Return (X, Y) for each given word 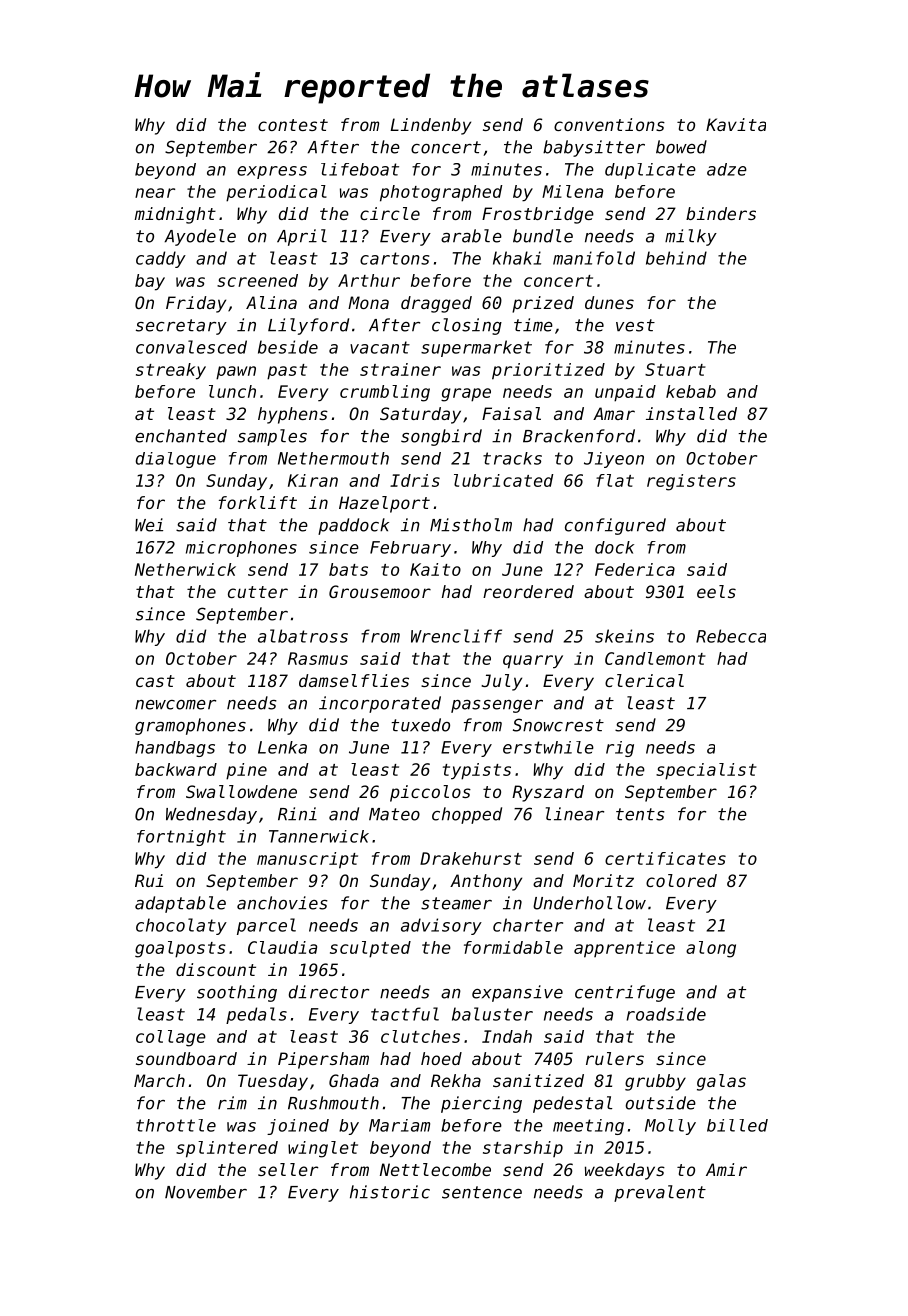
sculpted (370, 949)
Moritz (603, 880)
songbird (441, 437)
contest (293, 125)
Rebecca (731, 636)
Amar (614, 413)
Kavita (736, 124)
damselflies (354, 680)
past (287, 372)
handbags (175, 749)
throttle (176, 1125)
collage (171, 1038)
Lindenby (430, 126)
